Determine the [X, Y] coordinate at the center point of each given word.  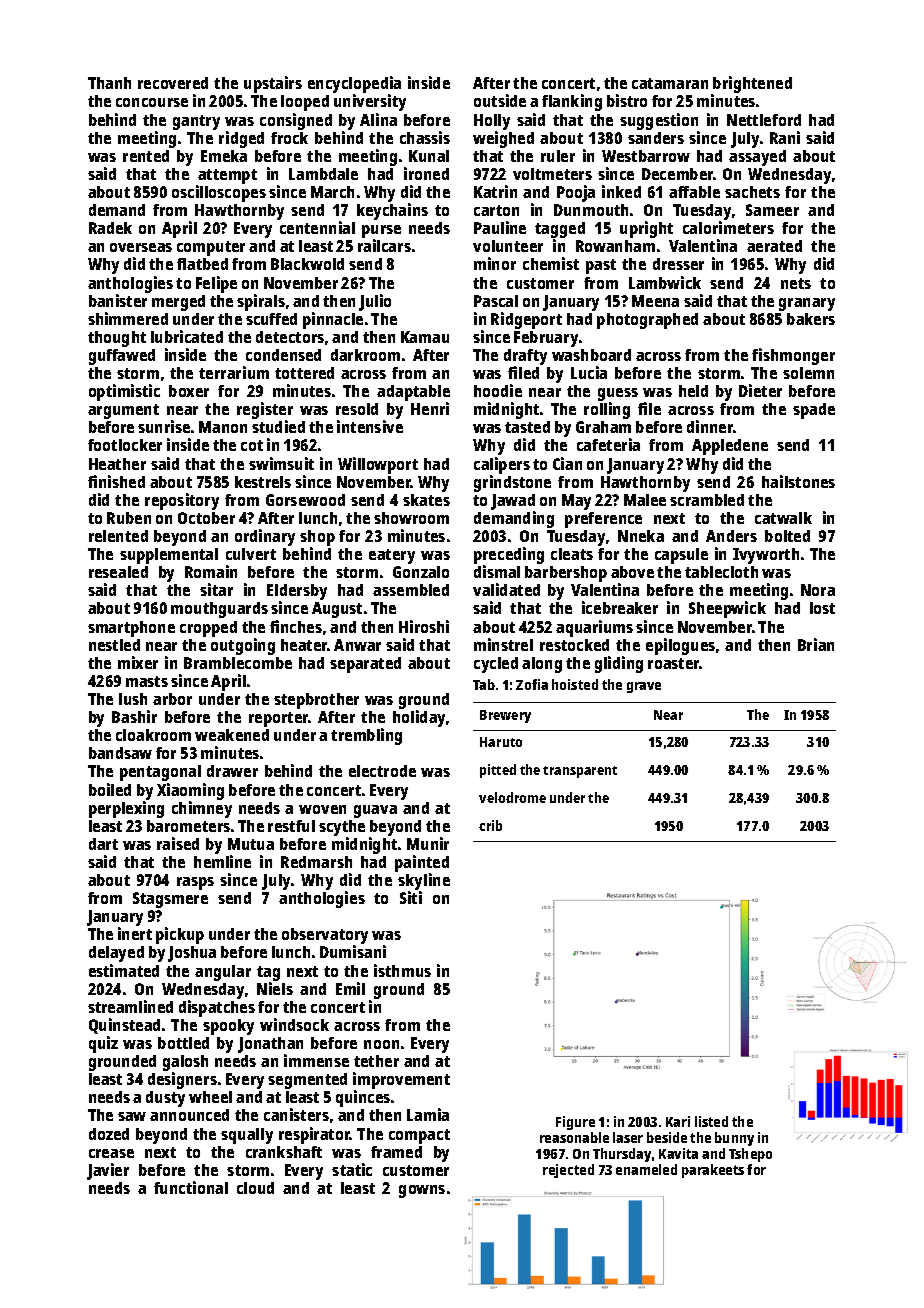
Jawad [513, 502]
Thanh [109, 83]
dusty [165, 1099]
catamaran [670, 83]
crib [490, 825]
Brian [816, 644]
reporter [279, 719]
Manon [223, 427]
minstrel [503, 644]
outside [500, 100]
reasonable [574, 1137]
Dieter [760, 390]
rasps [195, 883]
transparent [580, 772]
